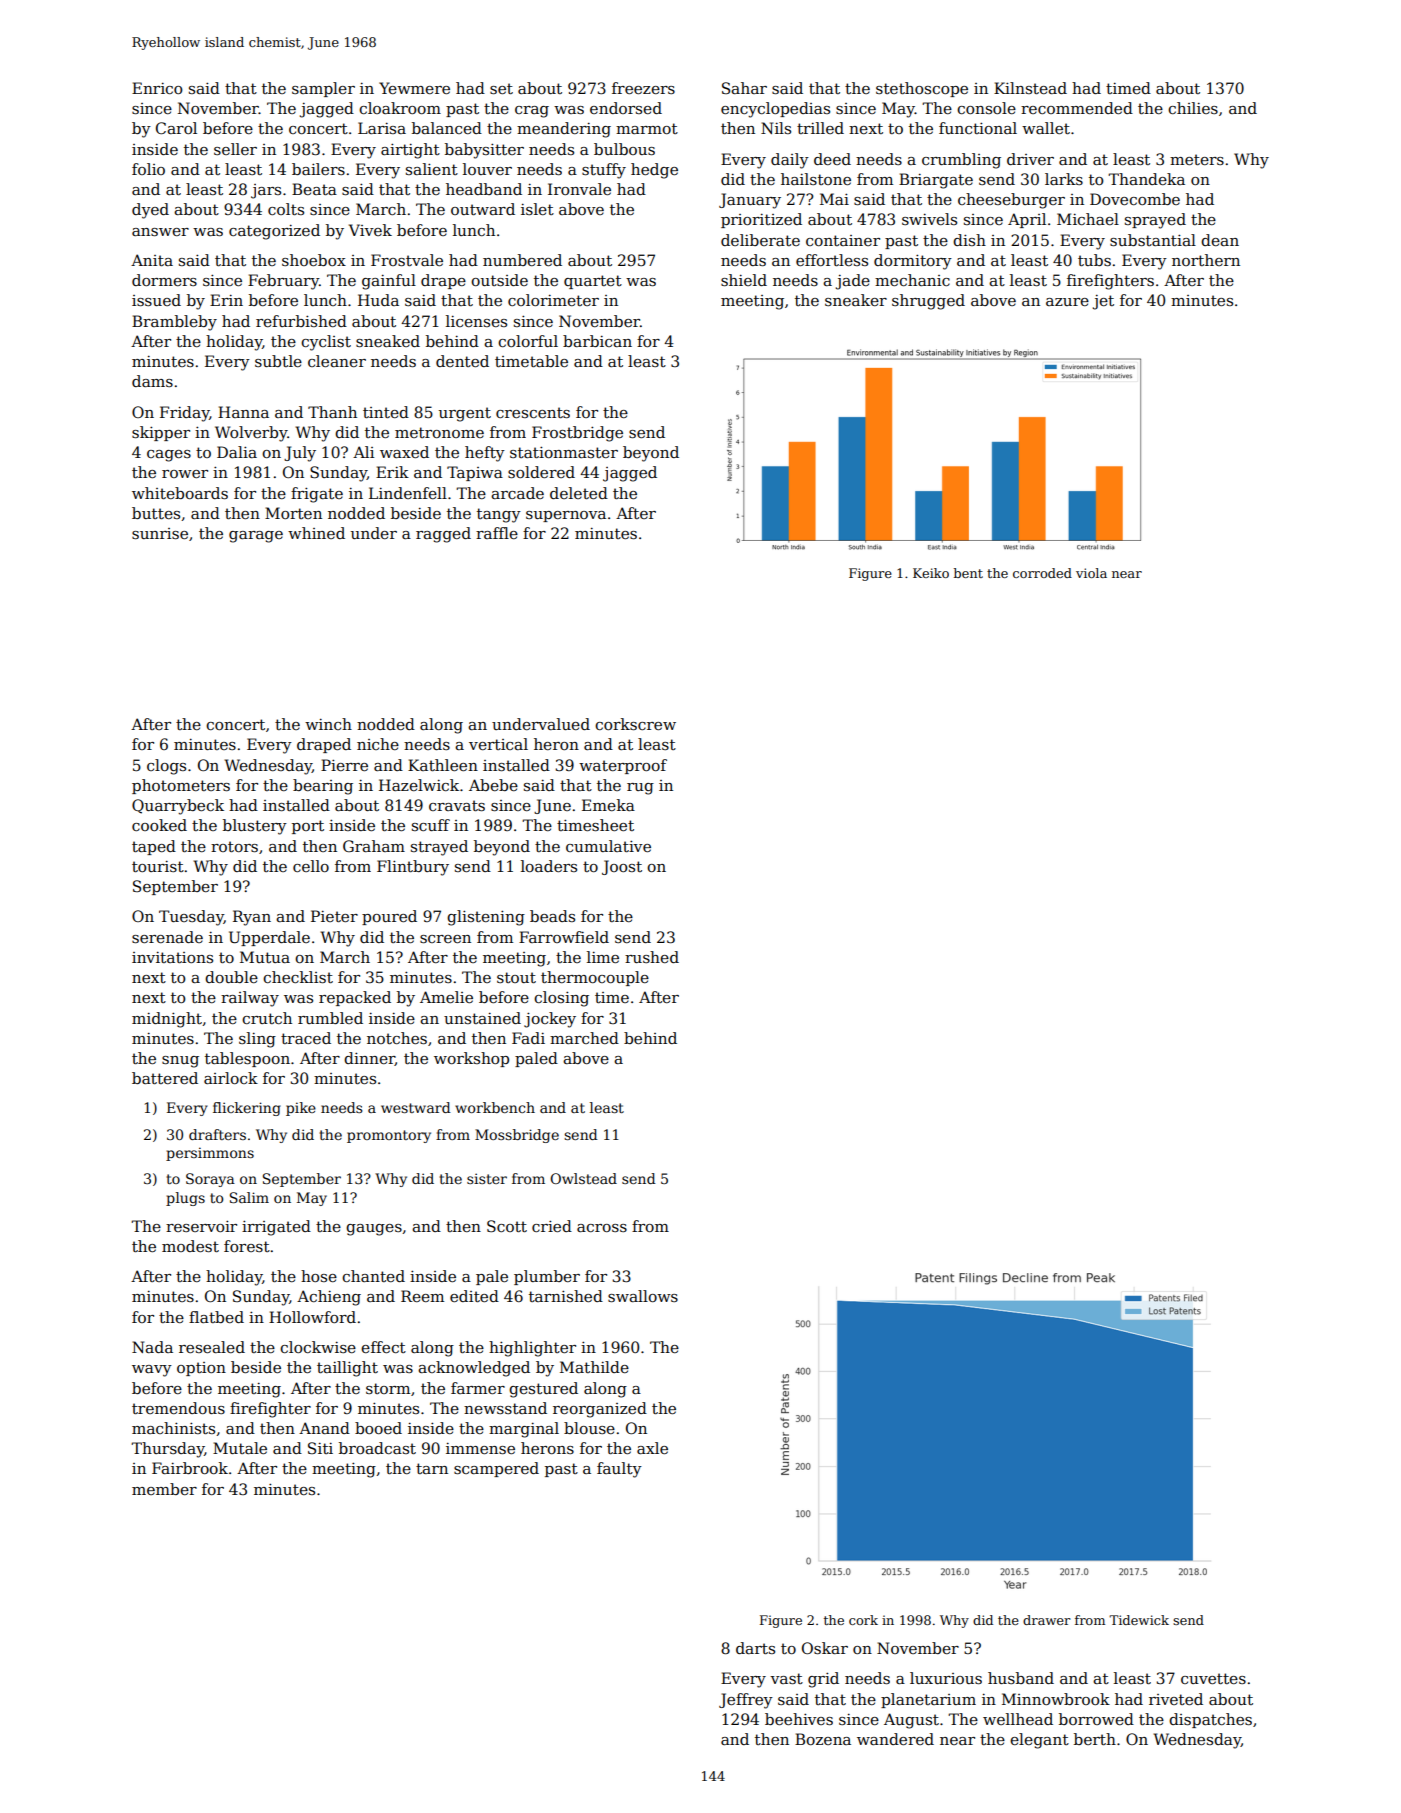 The image size is (1401, 1813). I want to click on raffle, so click(497, 533).
